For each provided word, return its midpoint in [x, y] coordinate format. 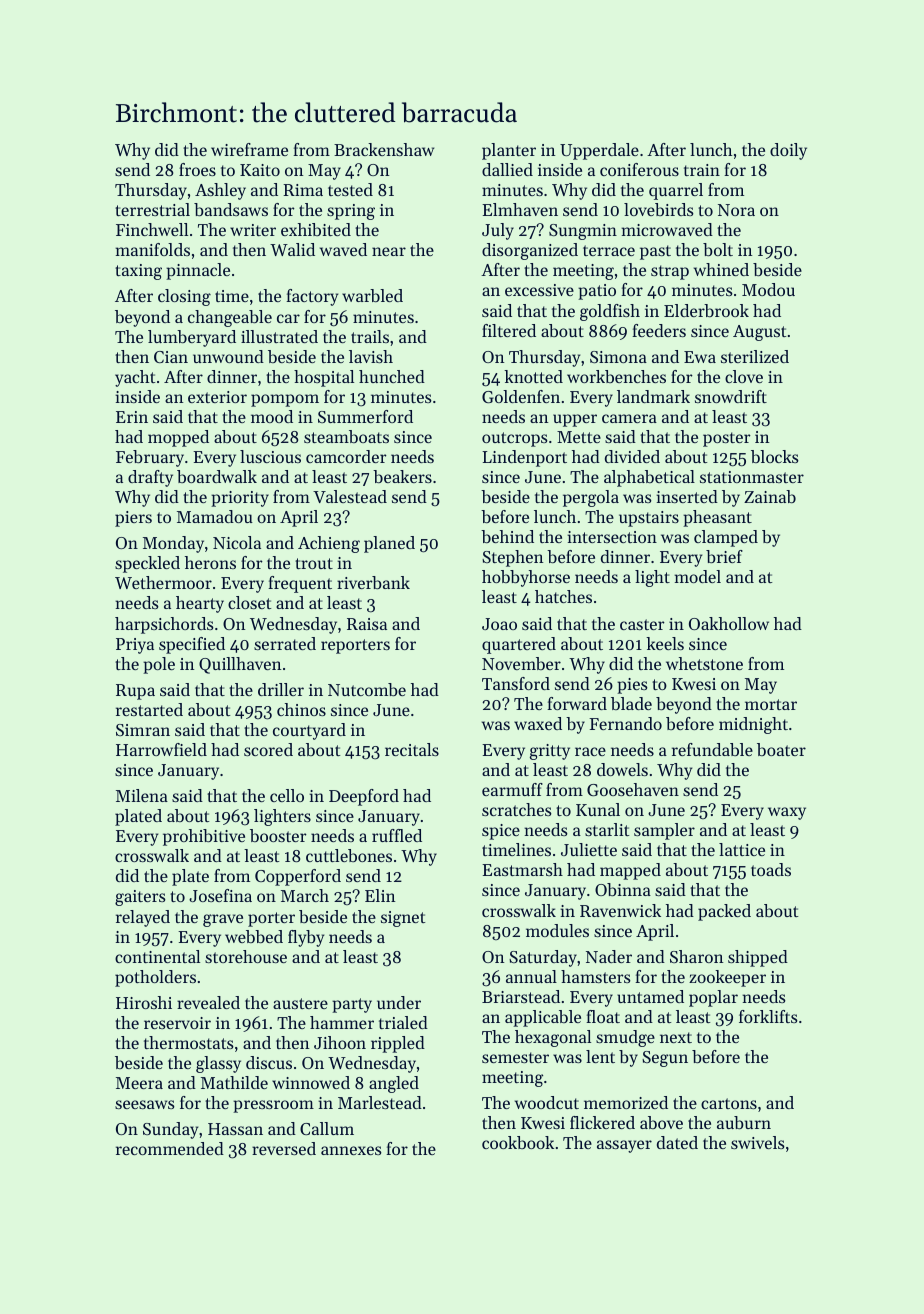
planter [509, 151]
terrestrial [152, 209]
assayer [624, 1146]
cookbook [518, 1142]
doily [788, 151]
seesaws [145, 1104]
